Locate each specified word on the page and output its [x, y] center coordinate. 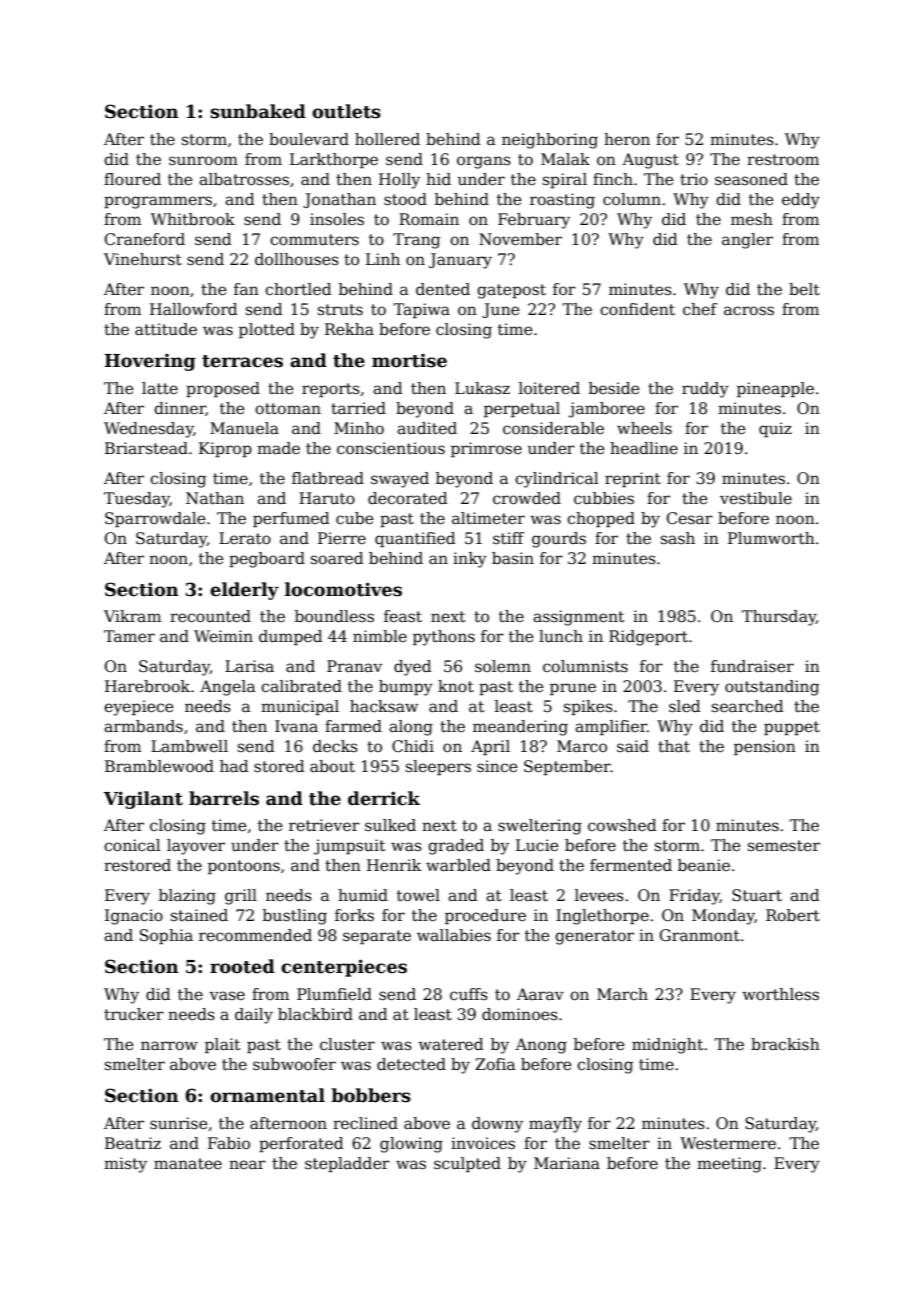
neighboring [550, 141]
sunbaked [258, 111]
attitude [166, 329]
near [247, 1164]
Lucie [537, 845]
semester [784, 846]
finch [613, 179]
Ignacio [134, 917]
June [501, 310]
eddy [801, 201]
